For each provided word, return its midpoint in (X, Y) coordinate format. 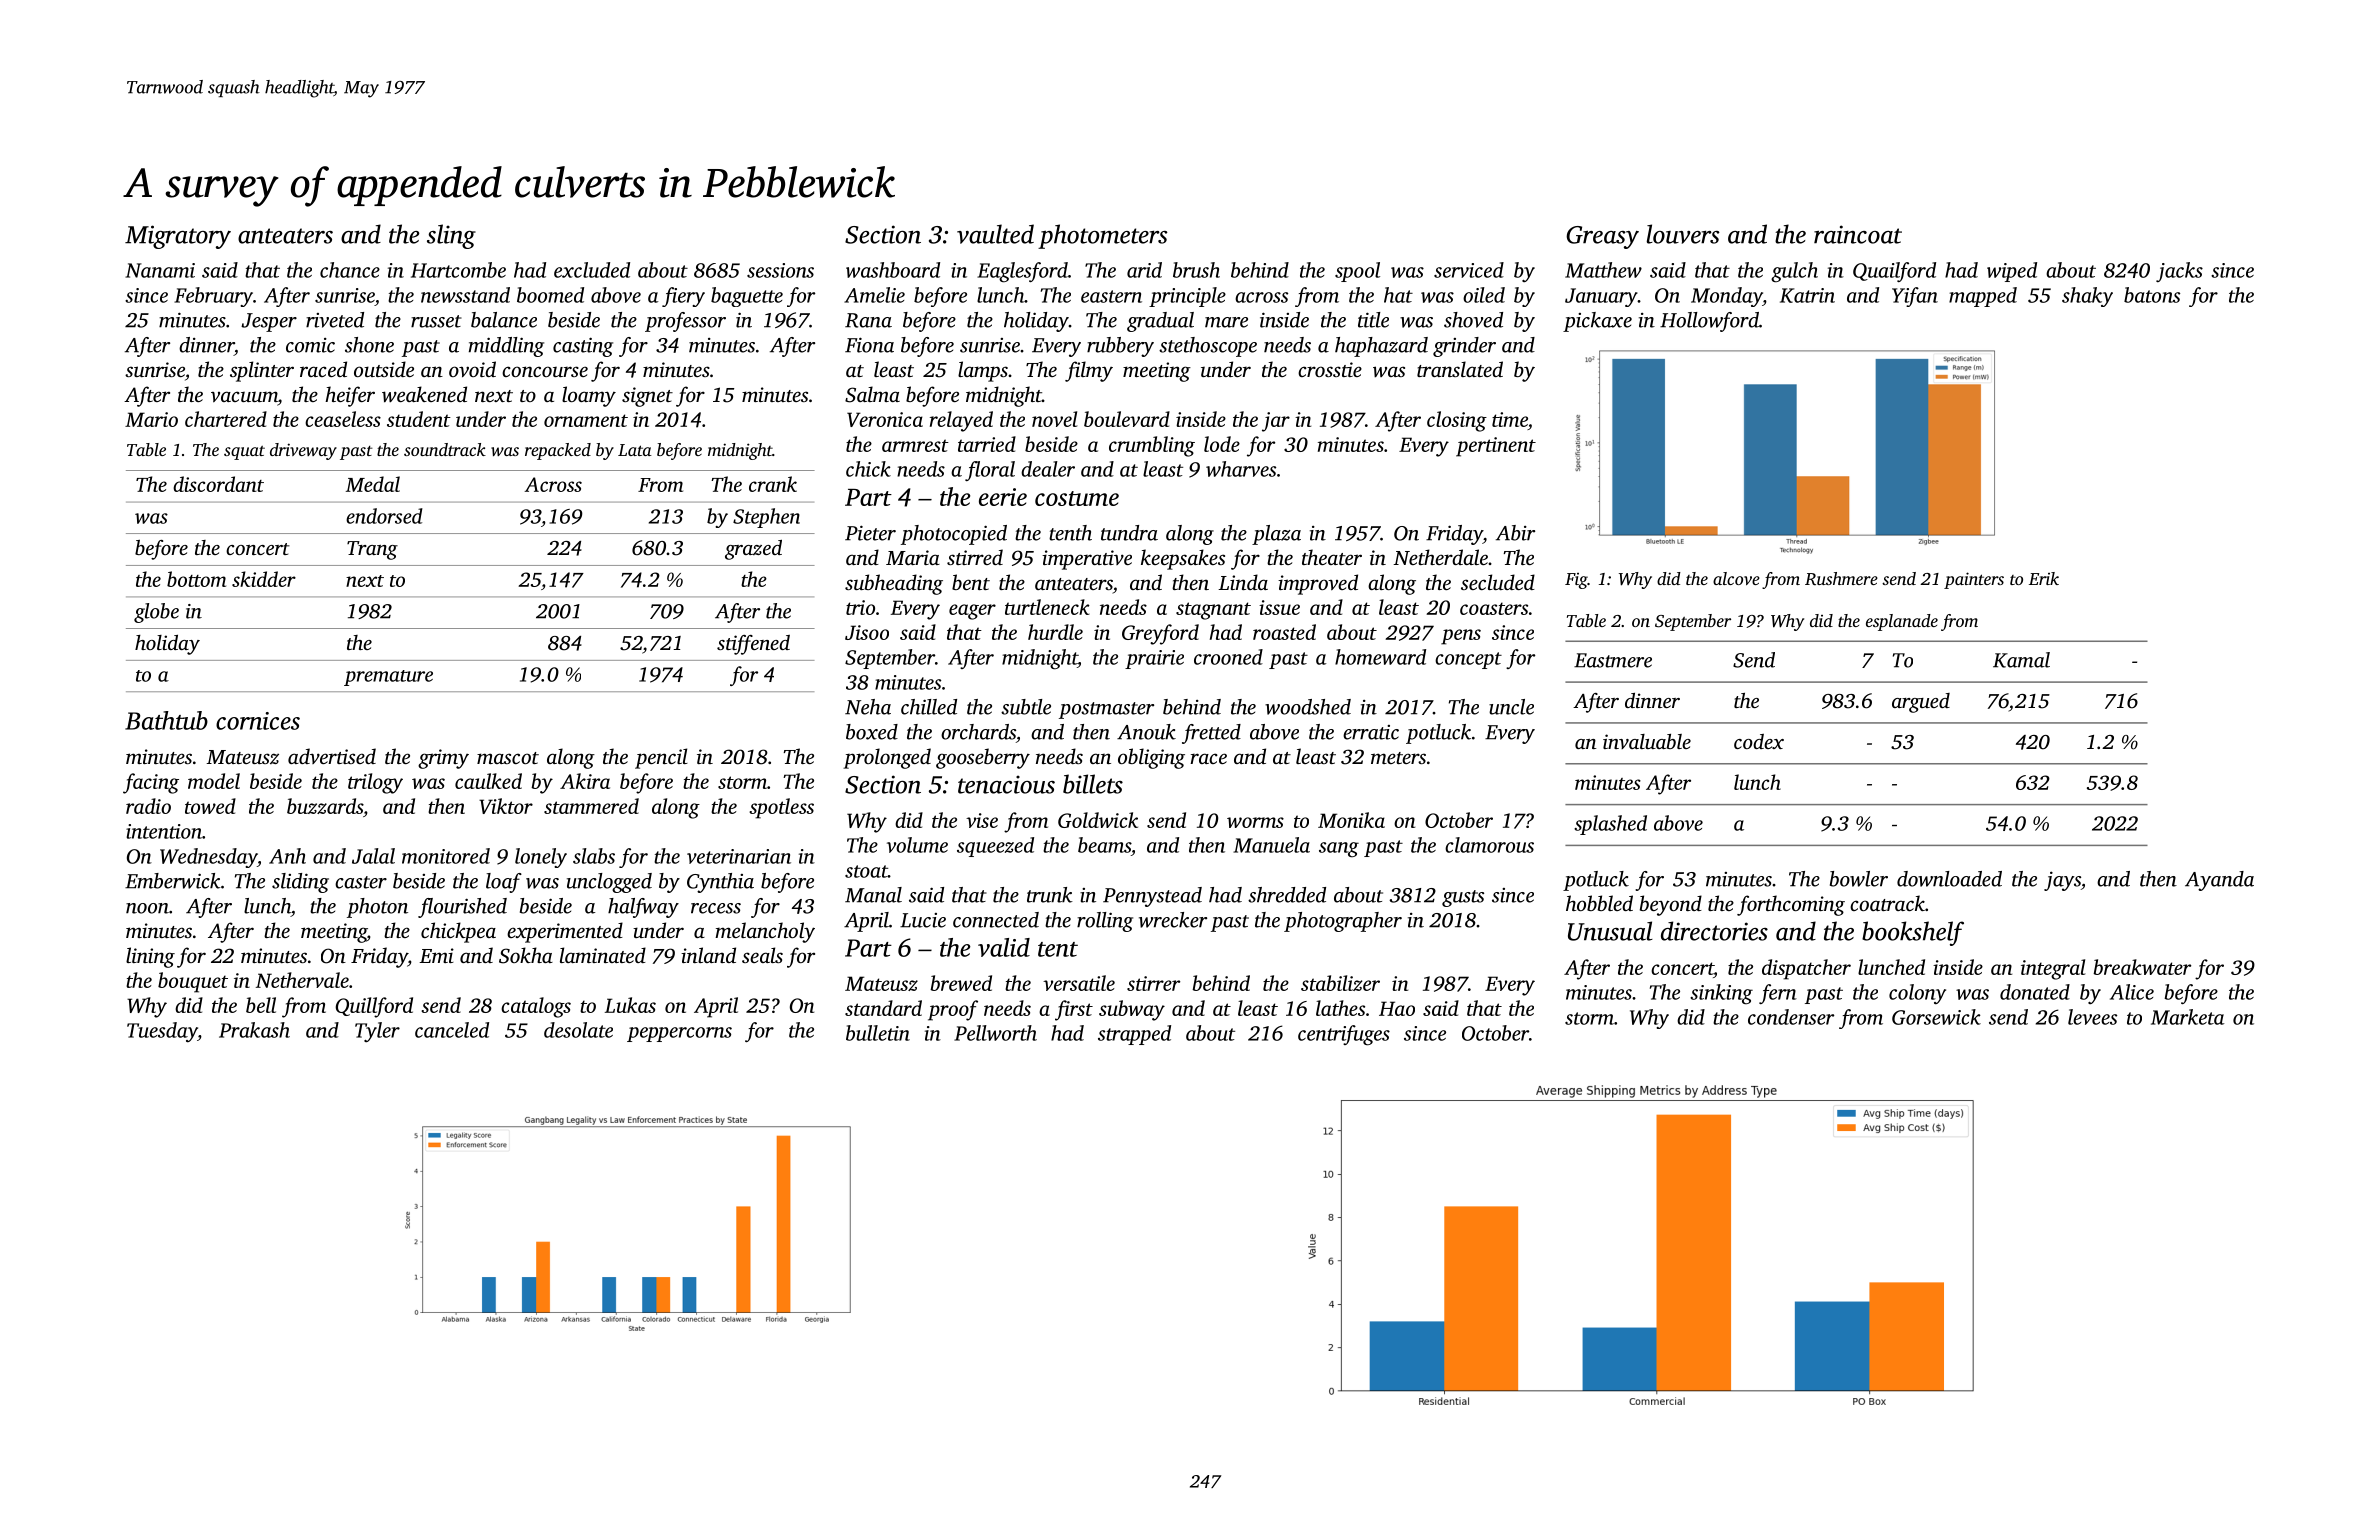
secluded (1498, 582)
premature (388, 678)
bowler (1859, 879)
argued (1921, 703)
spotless (781, 808)
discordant (218, 484)
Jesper (269, 322)
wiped (2012, 272)
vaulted (995, 234)
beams (1104, 845)
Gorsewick (1936, 1017)
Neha (868, 707)
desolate (578, 1030)
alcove (1736, 578)
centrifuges (1344, 1035)
